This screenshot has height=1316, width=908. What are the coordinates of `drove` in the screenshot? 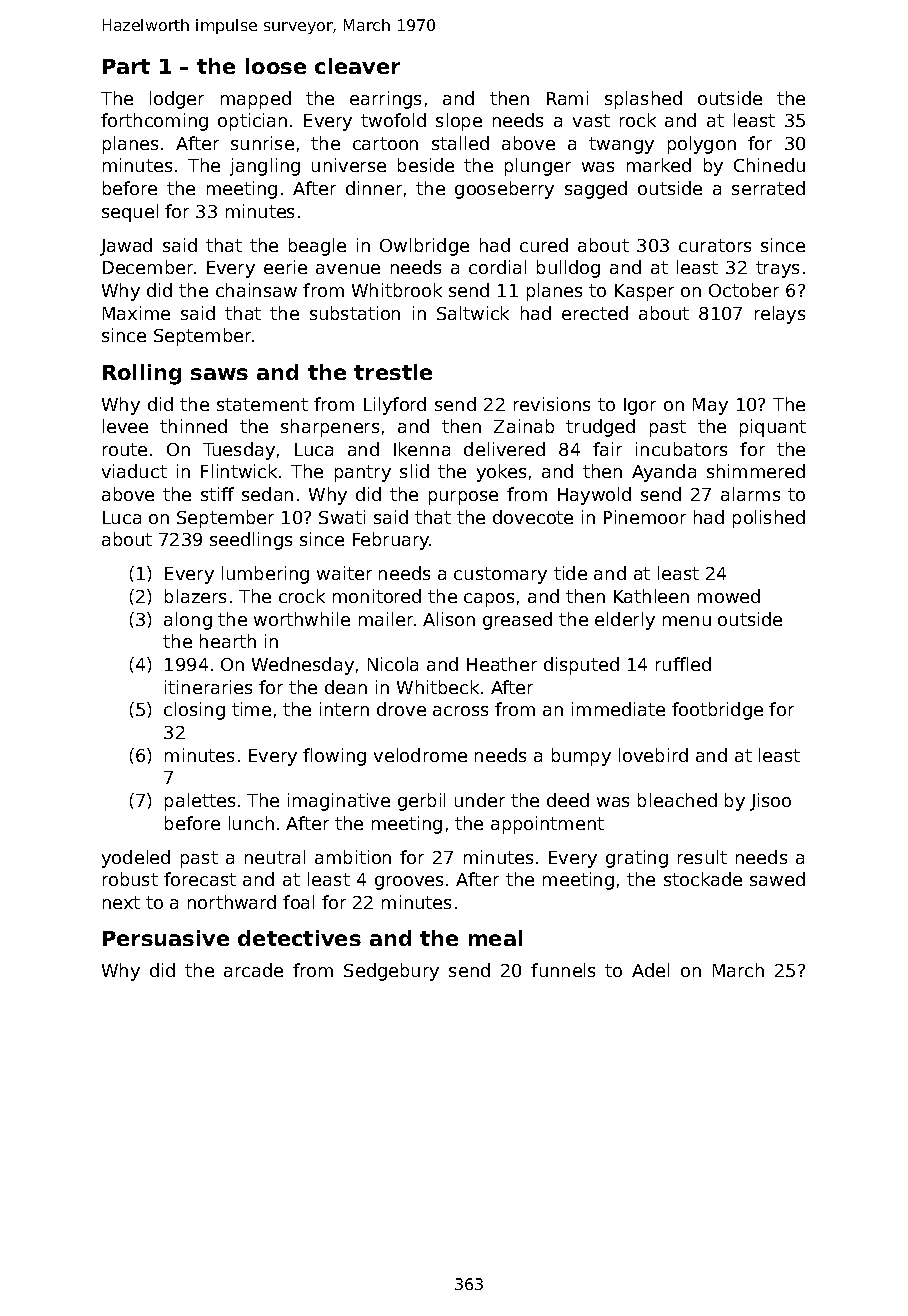 It's located at (401, 709).
